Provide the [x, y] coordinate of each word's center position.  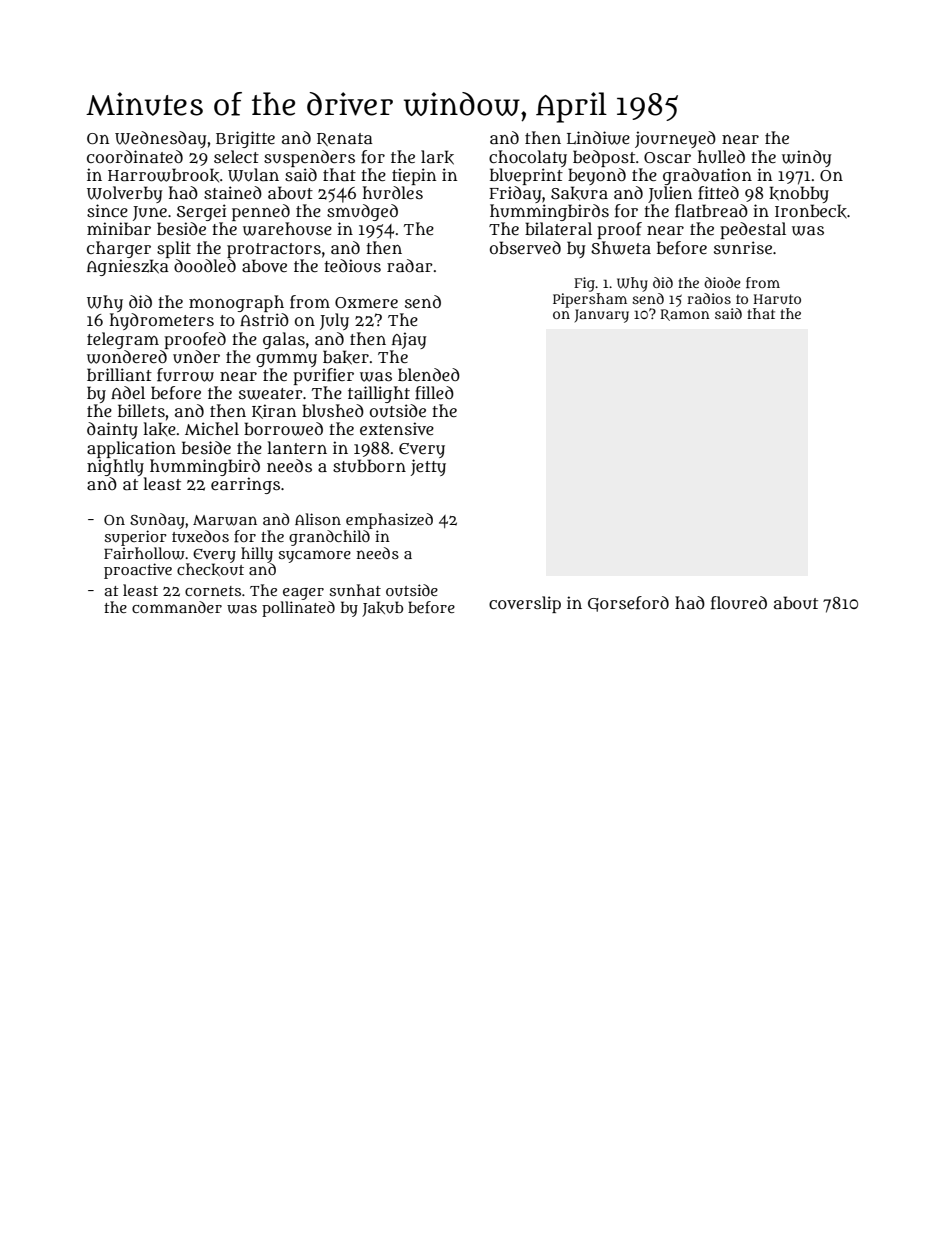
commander [177, 607]
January [602, 316]
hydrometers [162, 321]
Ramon [685, 315]
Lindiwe [598, 138]
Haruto [777, 299]
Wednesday [160, 139]
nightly [115, 467]
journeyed [675, 139]
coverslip [525, 604]
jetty [428, 467]
